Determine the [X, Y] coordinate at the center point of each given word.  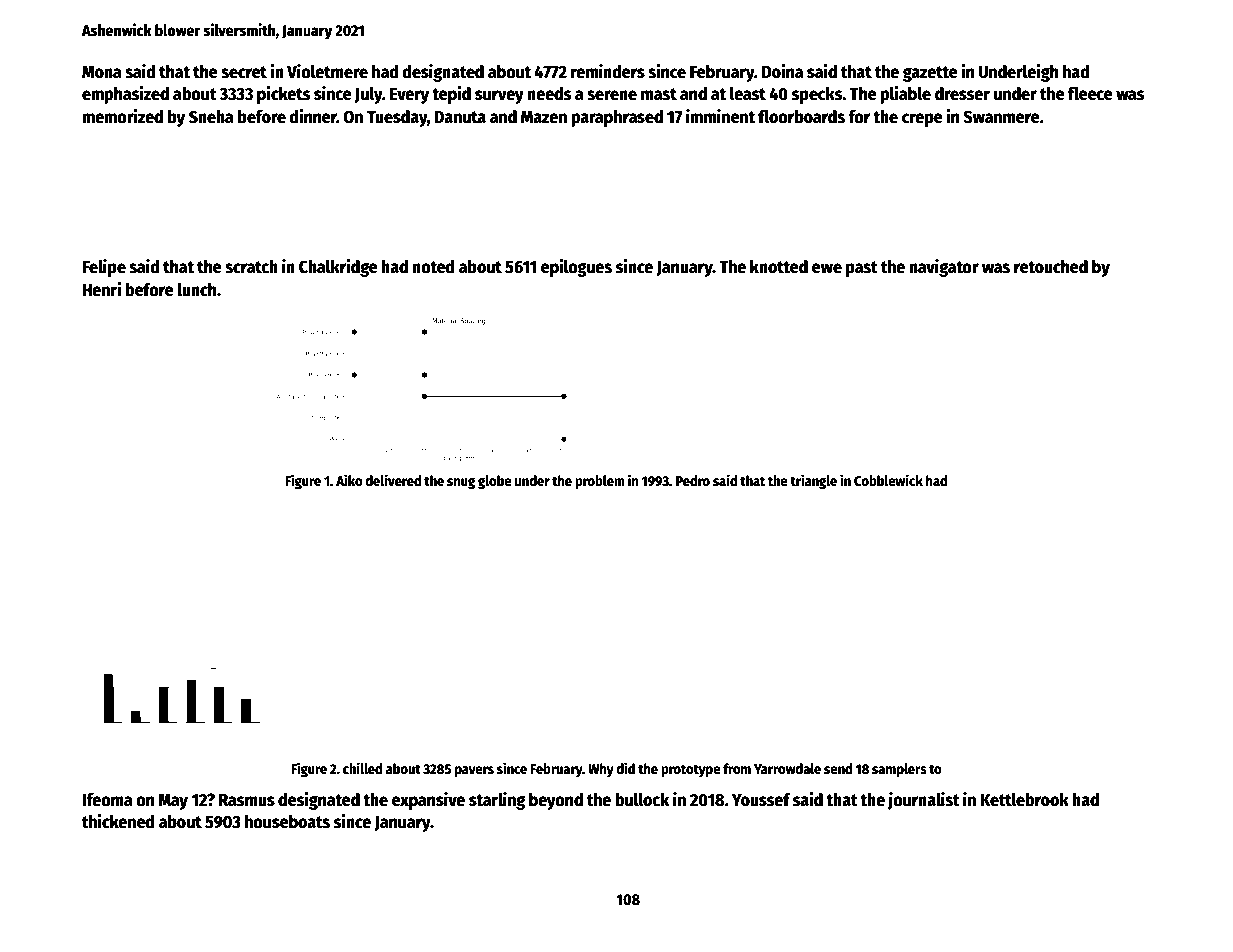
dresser [962, 94]
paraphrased [617, 118]
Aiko [349, 480]
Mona [102, 72]
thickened [118, 821]
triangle [813, 481]
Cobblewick [888, 480]
